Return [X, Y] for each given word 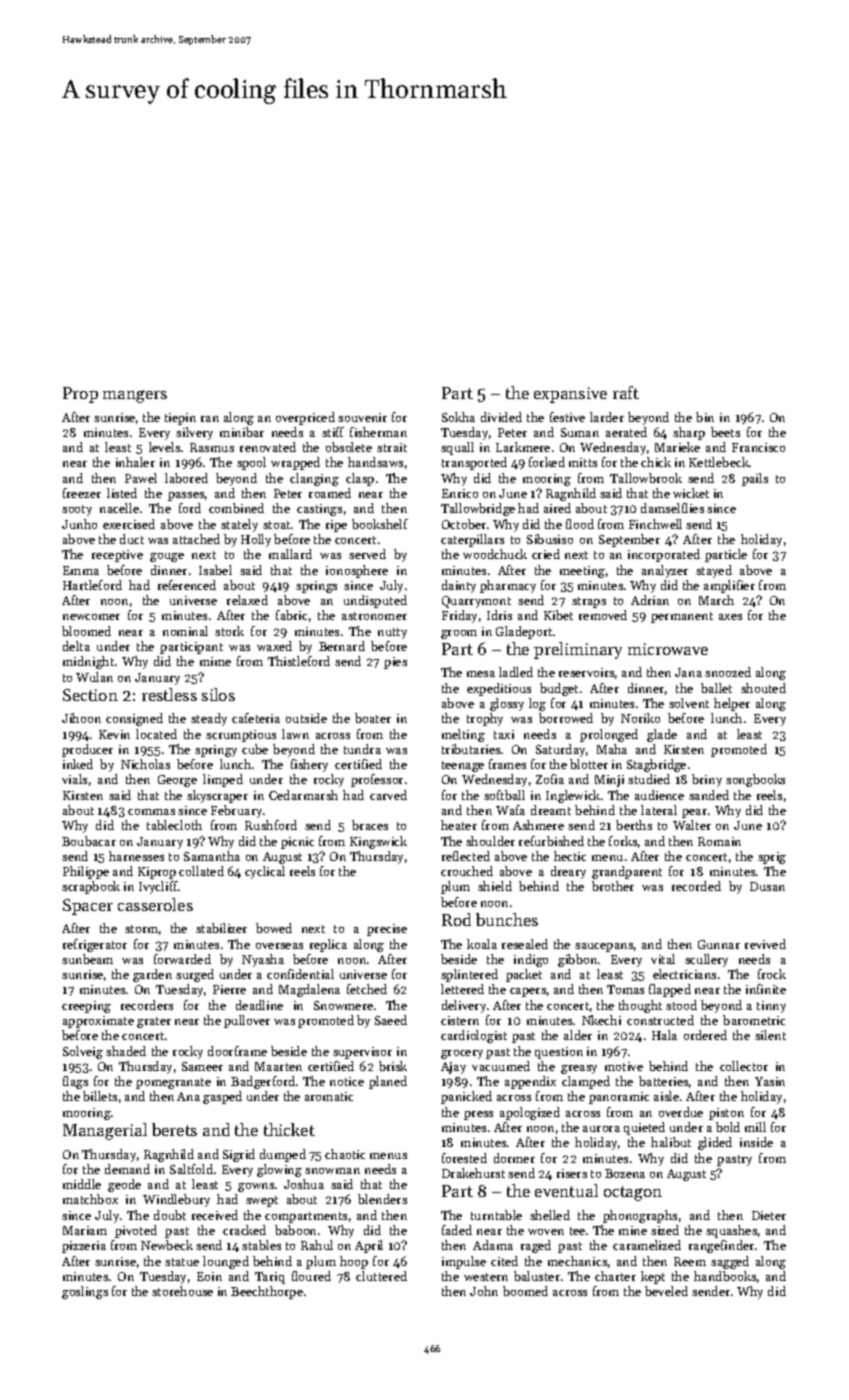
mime [215, 661]
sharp [689, 433]
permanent [682, 617]
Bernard [342, 646]
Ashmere [538, 825]
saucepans [604, 947]
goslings [85, 1292]
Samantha [212, 856]
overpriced [305, 418]
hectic [570, 856]
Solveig [83, 1052]
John [484, 1291]
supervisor [362, 1053]
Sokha [458, 417]
